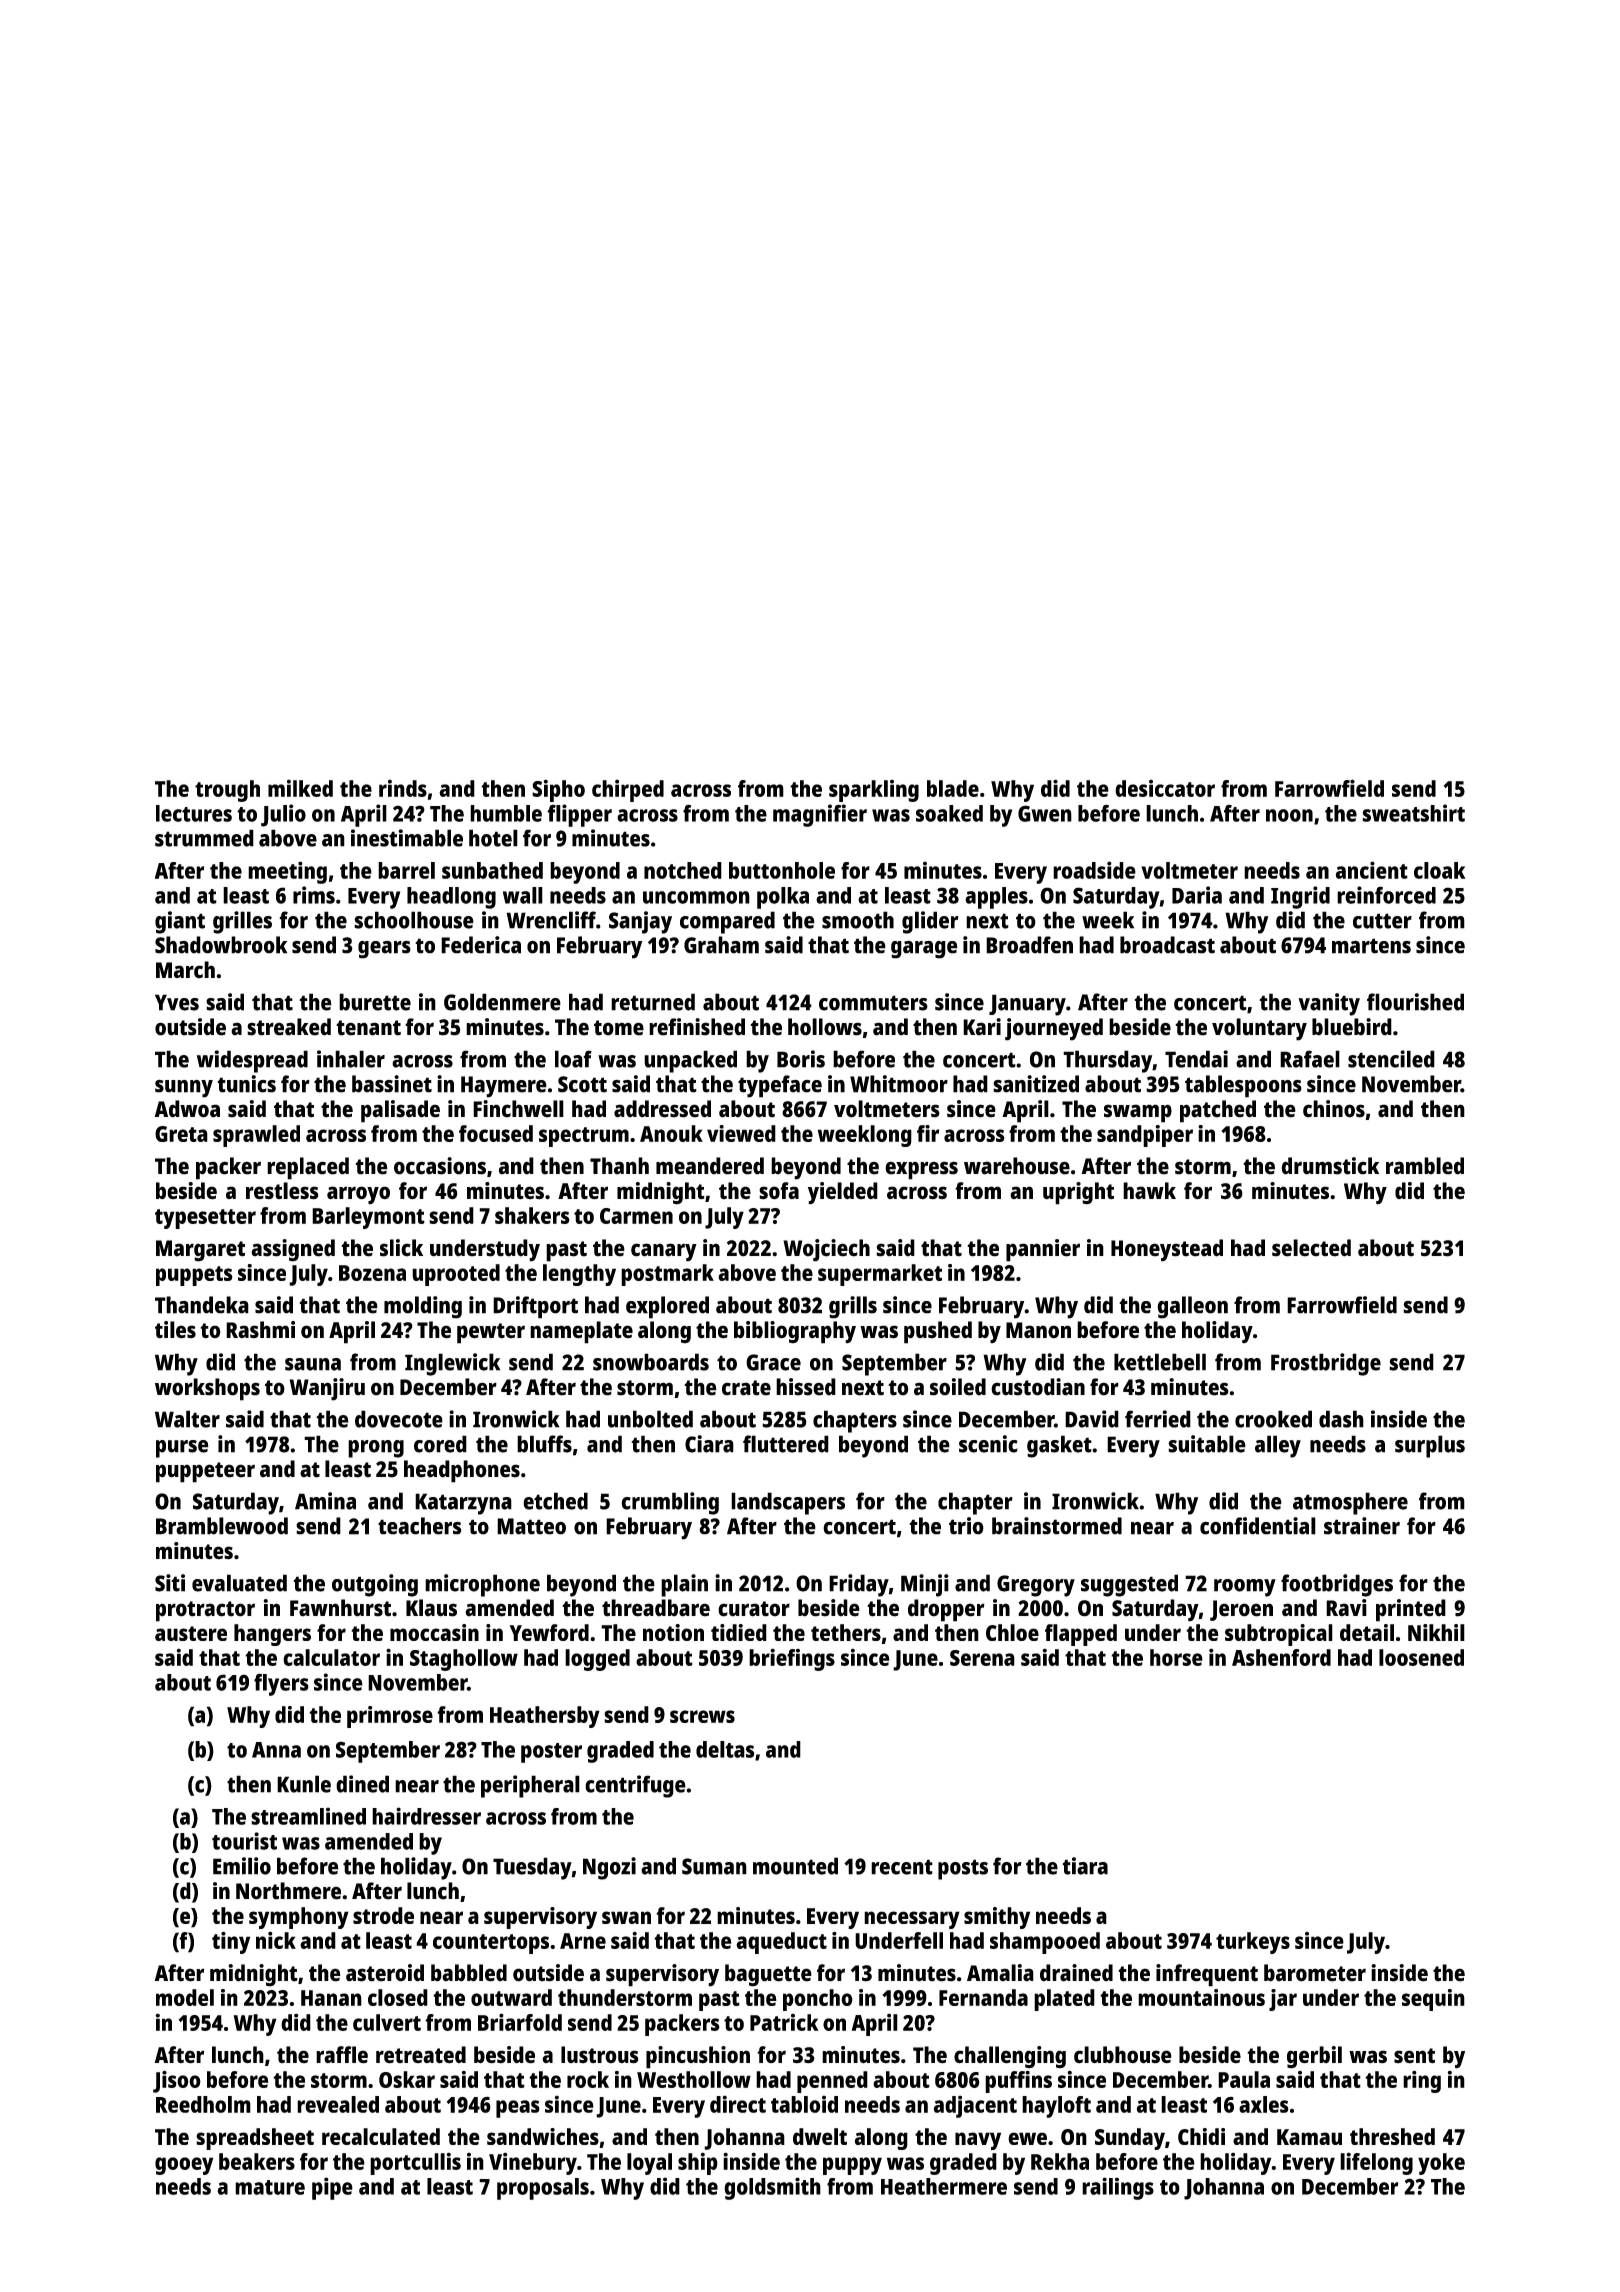 The image size is (1620, 2292). I want to click on tidied, so click(739, 1632).
